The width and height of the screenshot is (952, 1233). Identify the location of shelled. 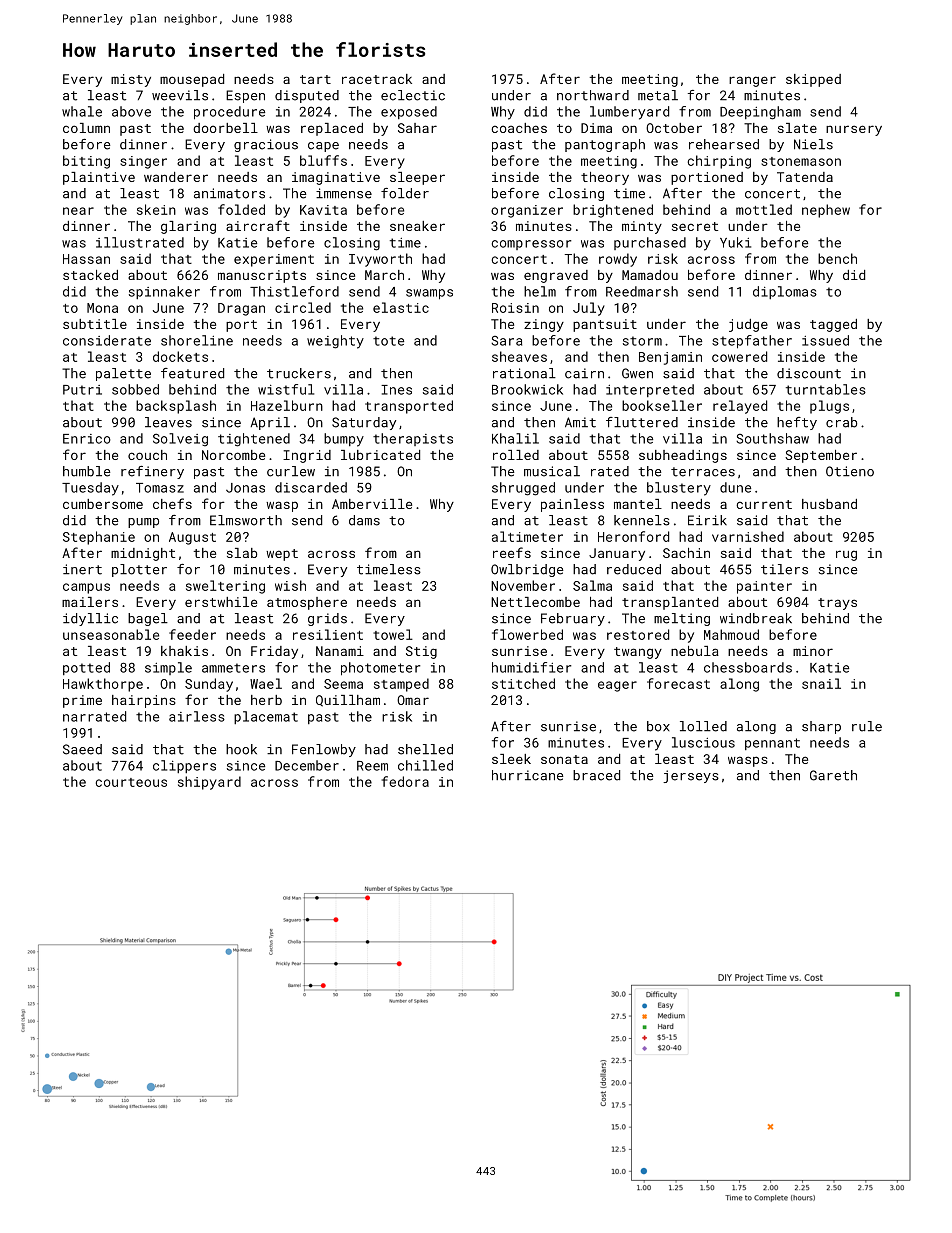
(425, 749).
